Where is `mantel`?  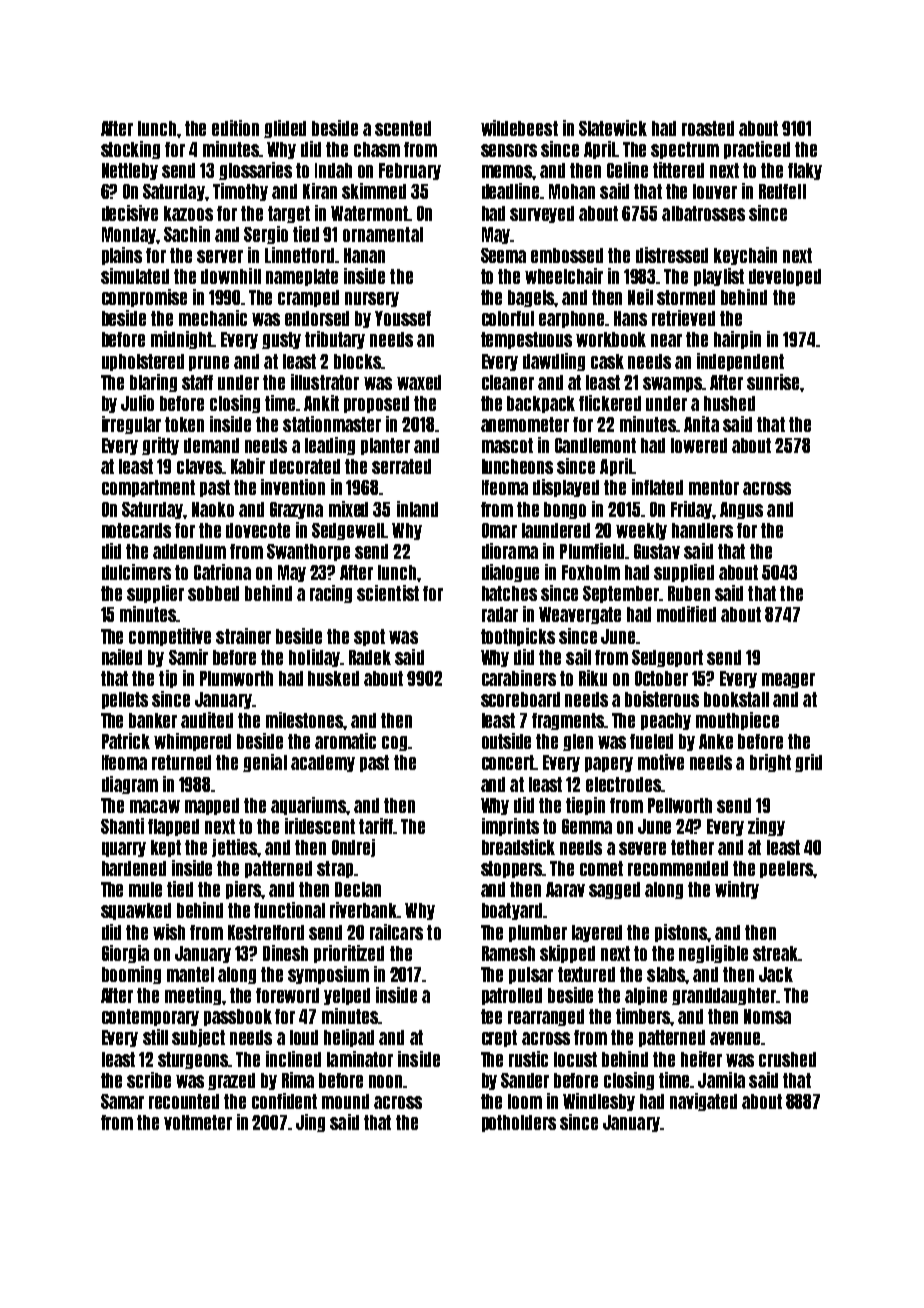 mantel is located at coordinates (190, 974).
